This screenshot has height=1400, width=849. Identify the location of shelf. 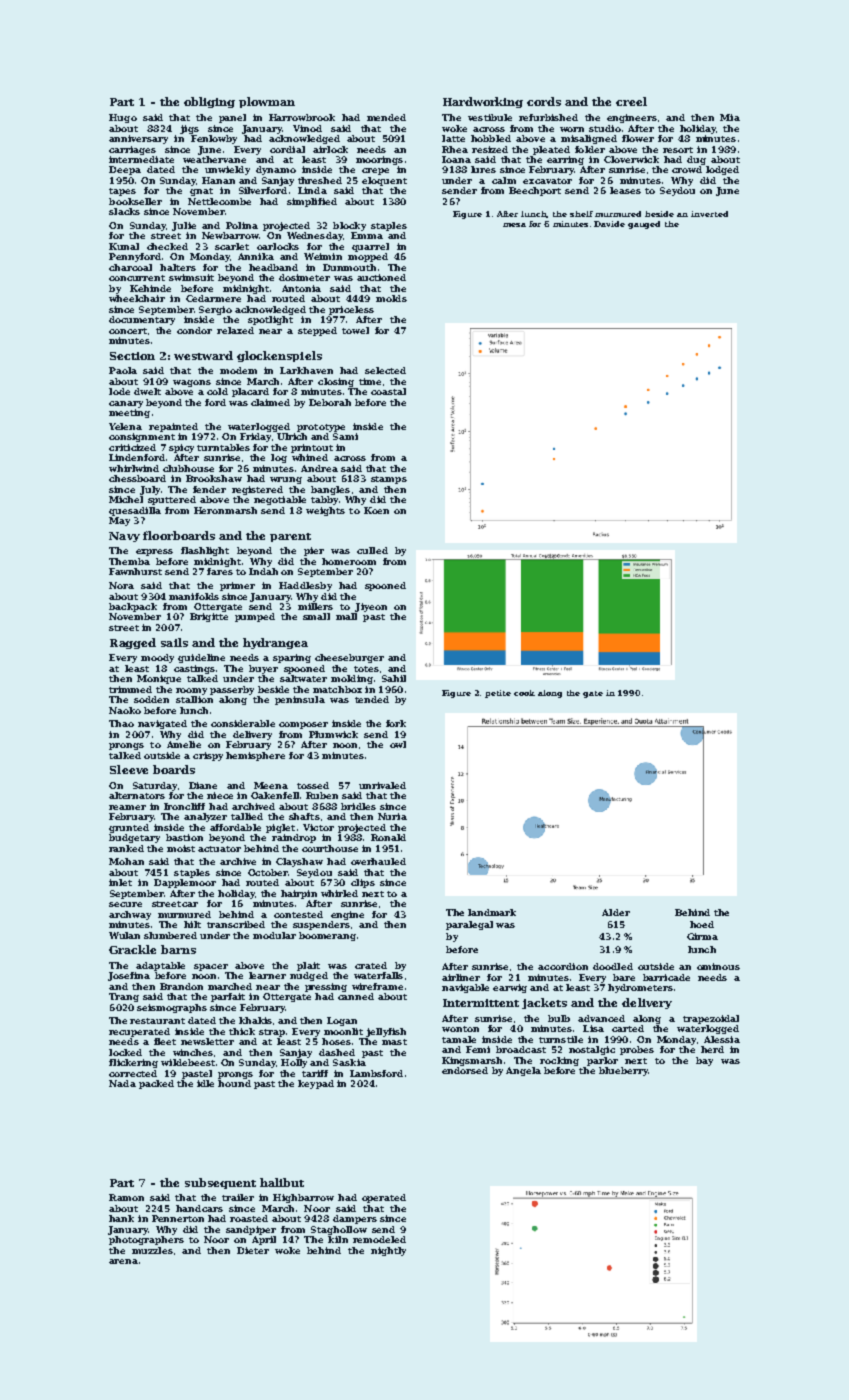
(581, 214).
